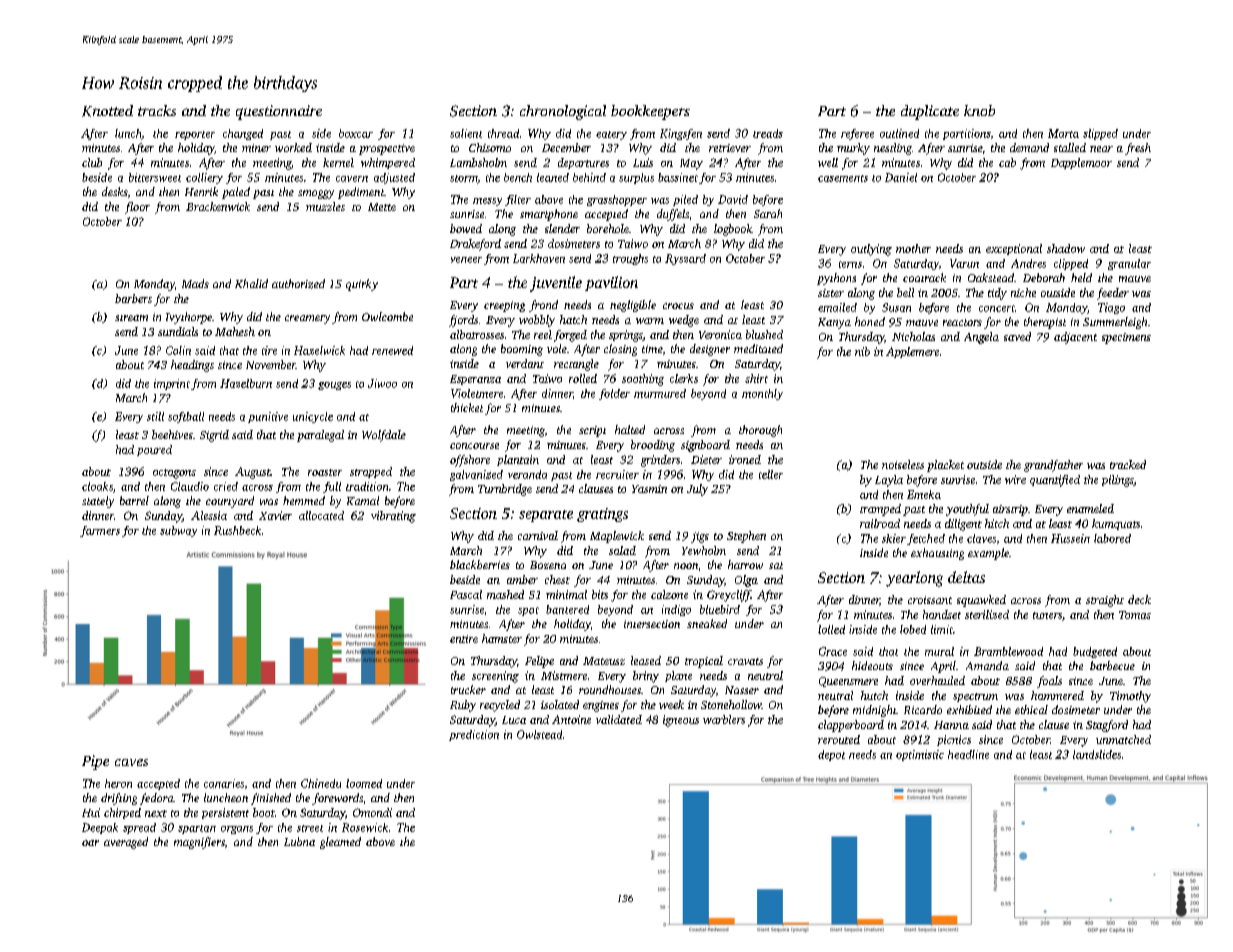 The width and height of the screenshot is (1233, 952). Describe the element at coordinates (95, 762) in the screenshot. I see `Pipe` at that location.
